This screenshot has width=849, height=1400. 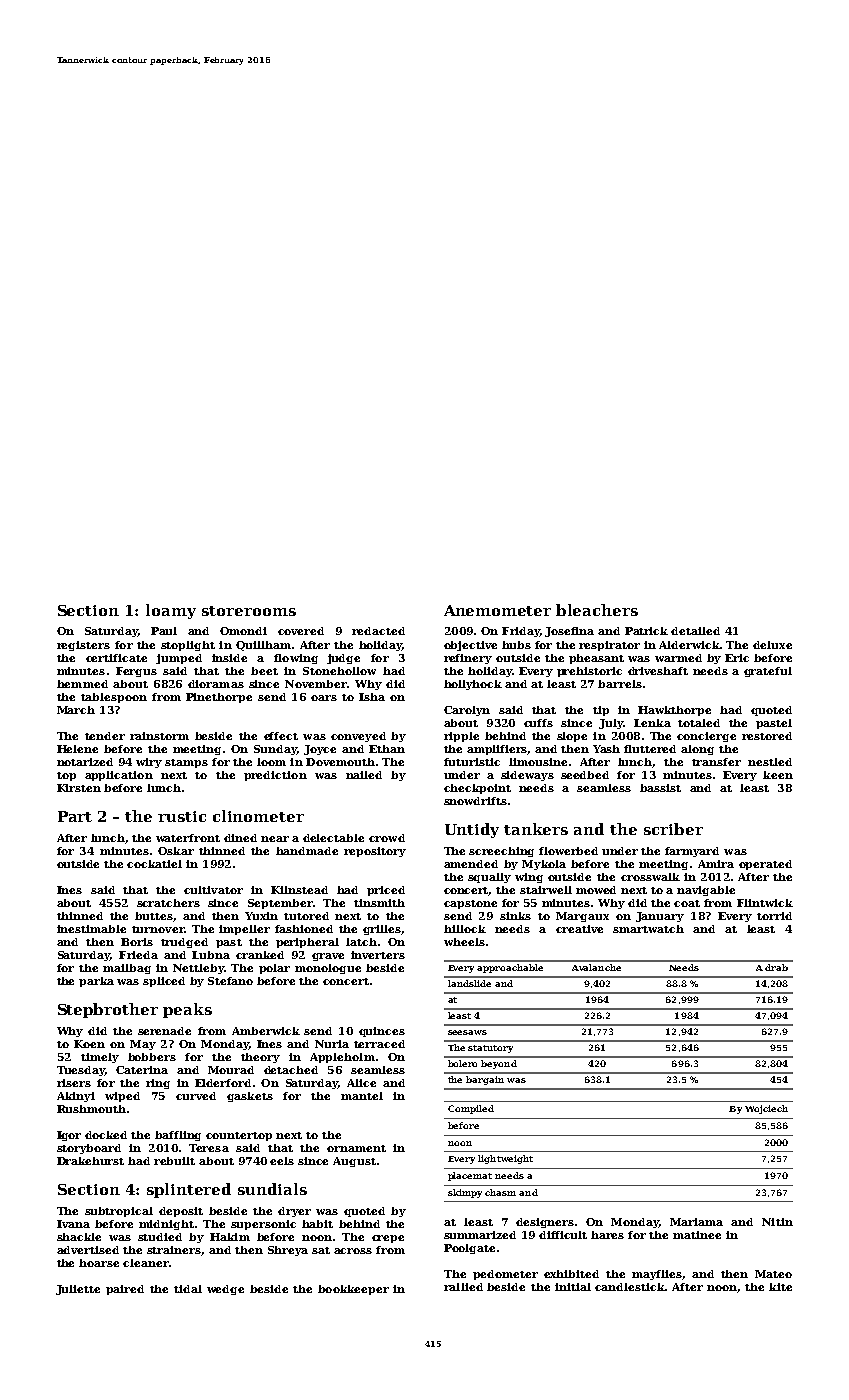 What do you see at coordinates (388, 1239) in the screenshot?
I see `crepe` at bounding box center [388, 1239].
